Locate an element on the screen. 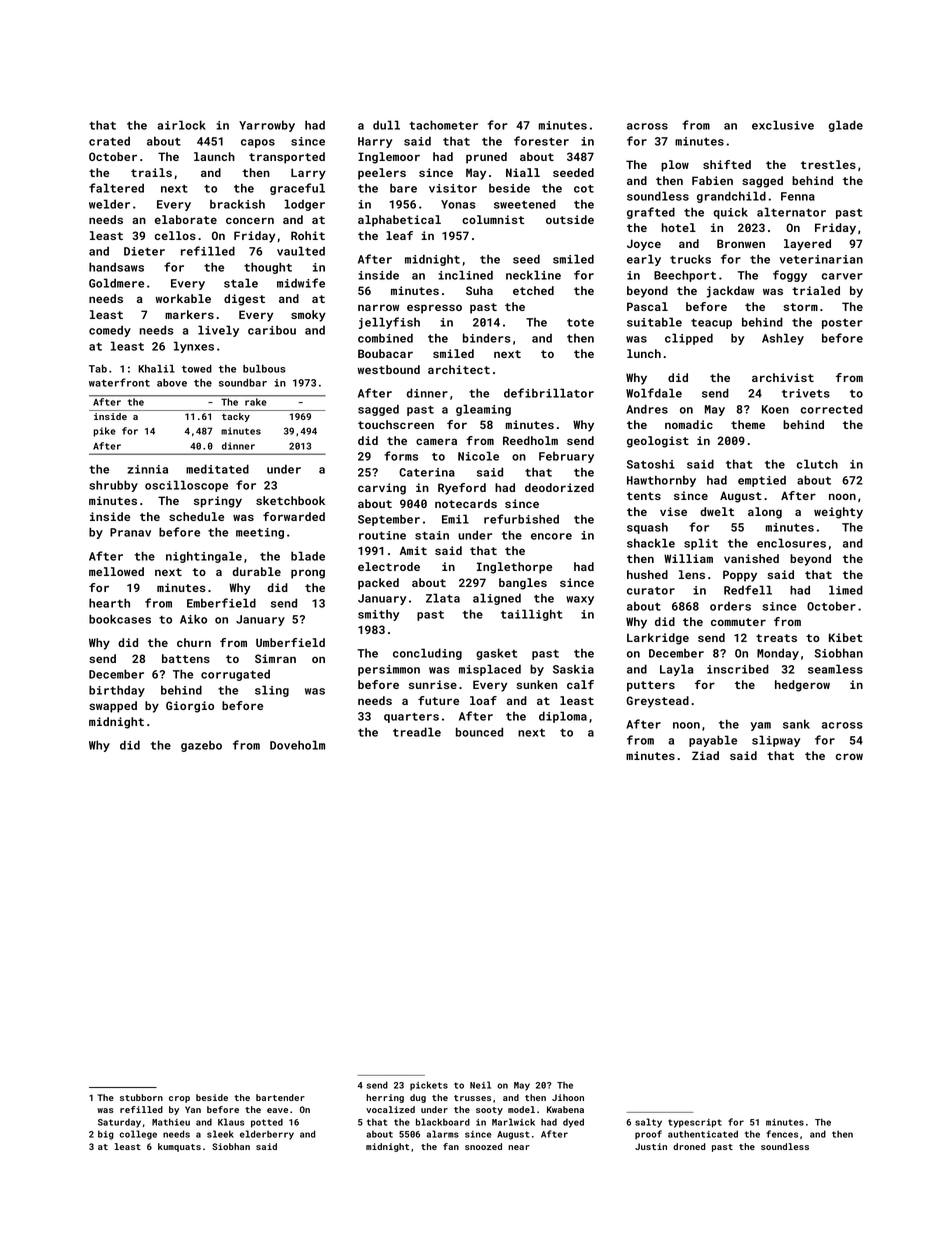 This screenshot has width=952, height=1233. swapped is located at coordinates (113, 707).
